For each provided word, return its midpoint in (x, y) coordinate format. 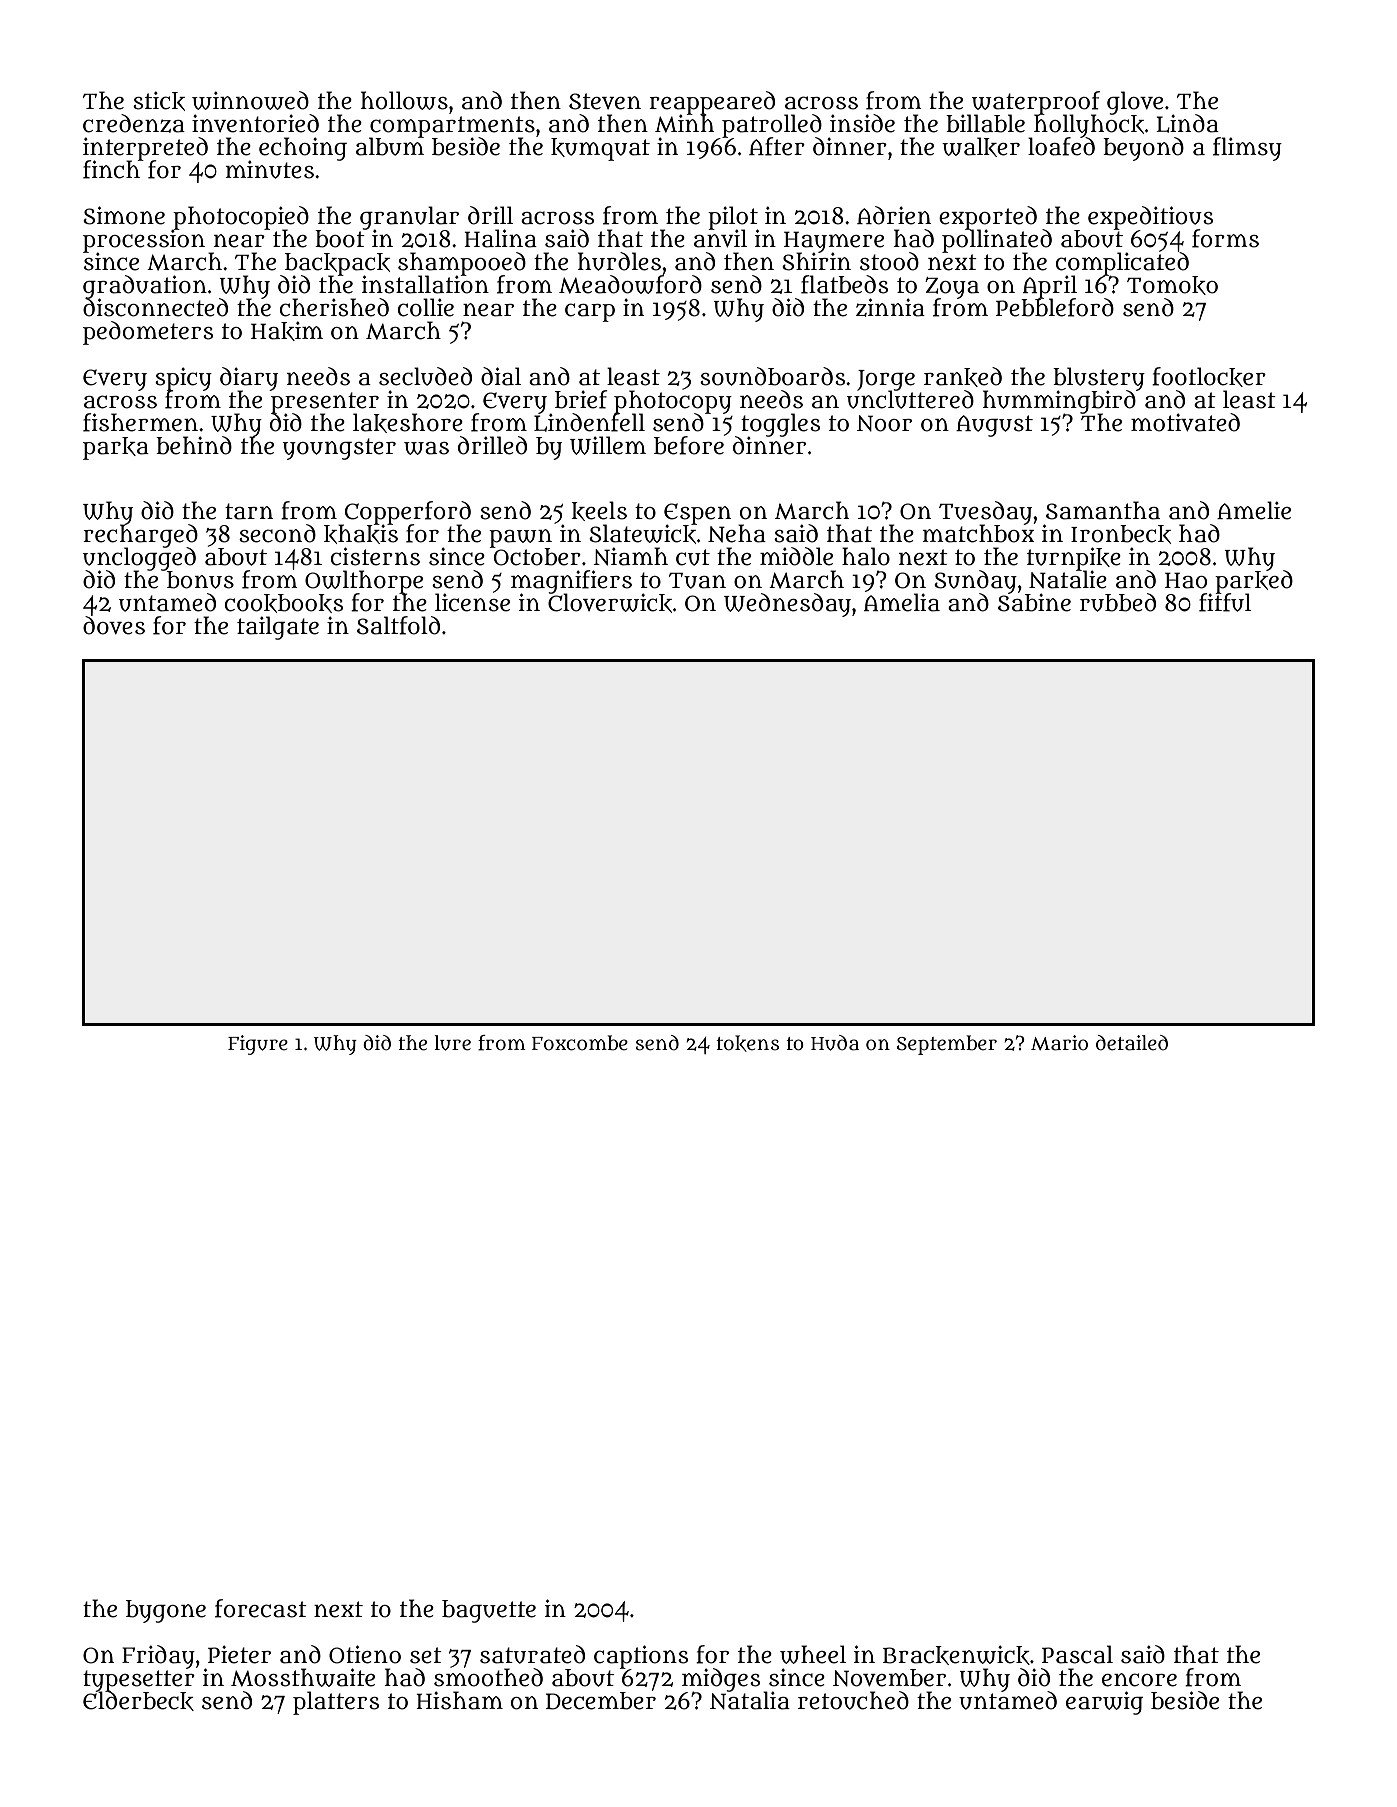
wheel (813, 1654)
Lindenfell (589, 422)
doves (114, 625)
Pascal (1077, 1654)
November (889, 1678)
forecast (261, 1608)
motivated (1185, 422)
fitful (1225, 602)
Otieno (365, 1654)
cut (693, 557)
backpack (337, 264)
